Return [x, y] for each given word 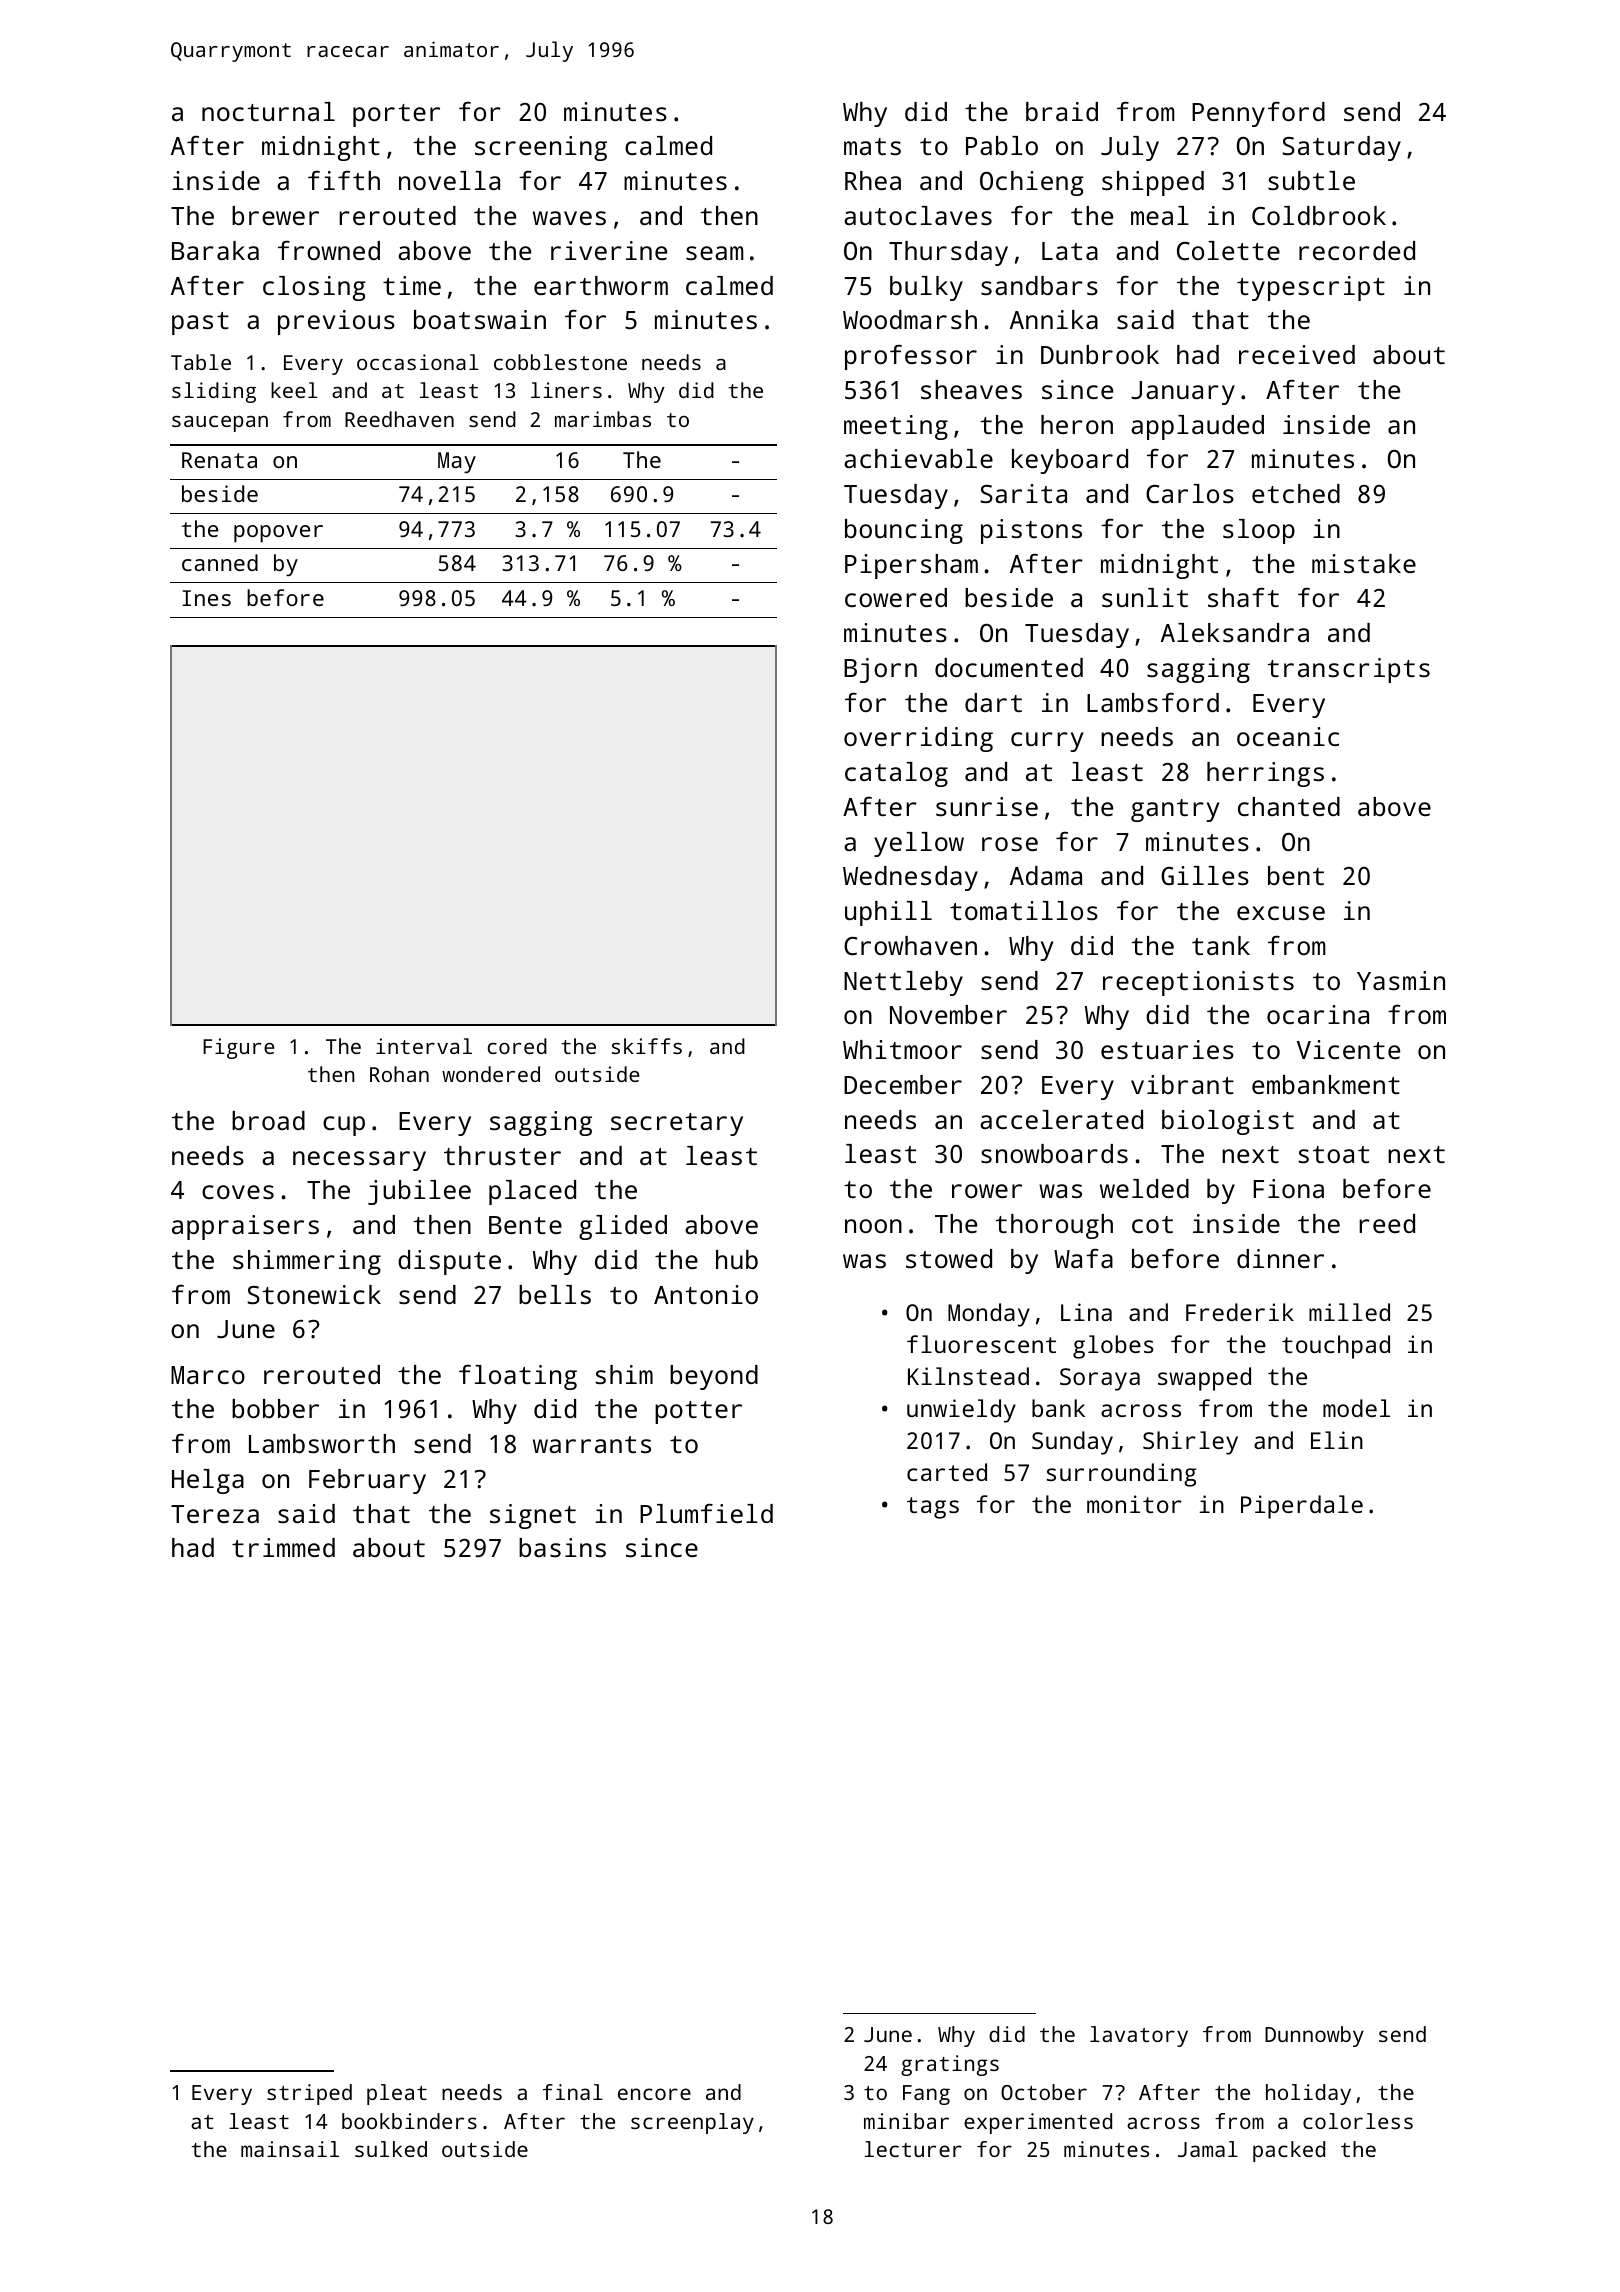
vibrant [1182, 1084]
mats [872, 146]
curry [1047, 742]
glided [623, 1227]
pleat [397, 2094]
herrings [1265, 774]
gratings [950, 2065]
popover [278, 534]
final [573, 2092]
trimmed [283, 1547]
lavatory [1139, 2036]
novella [449, 180]
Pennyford [1258, 114]
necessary [359, 1161]
